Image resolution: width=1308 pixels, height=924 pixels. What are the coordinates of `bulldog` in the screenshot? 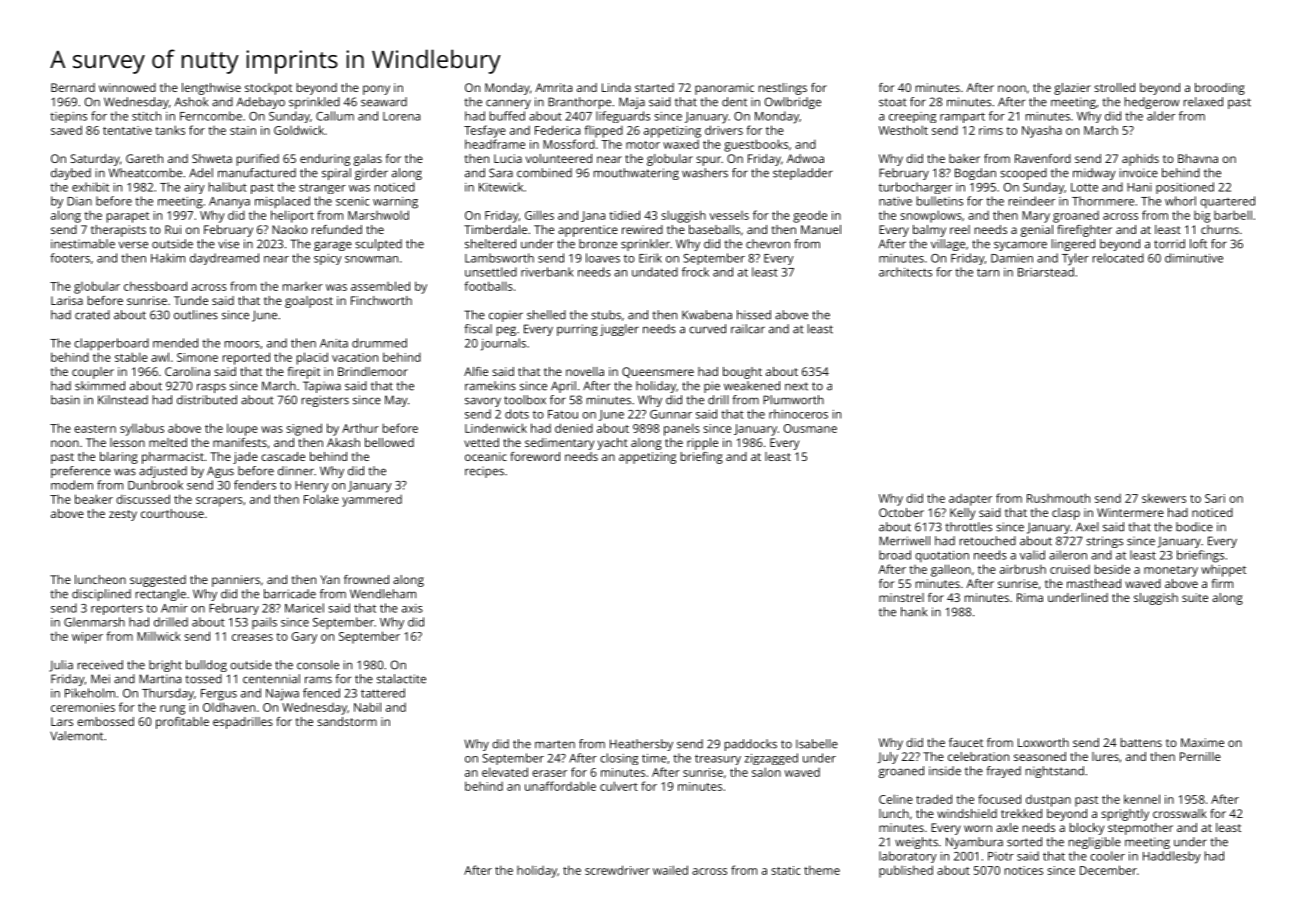 It's located at (206, 666).
